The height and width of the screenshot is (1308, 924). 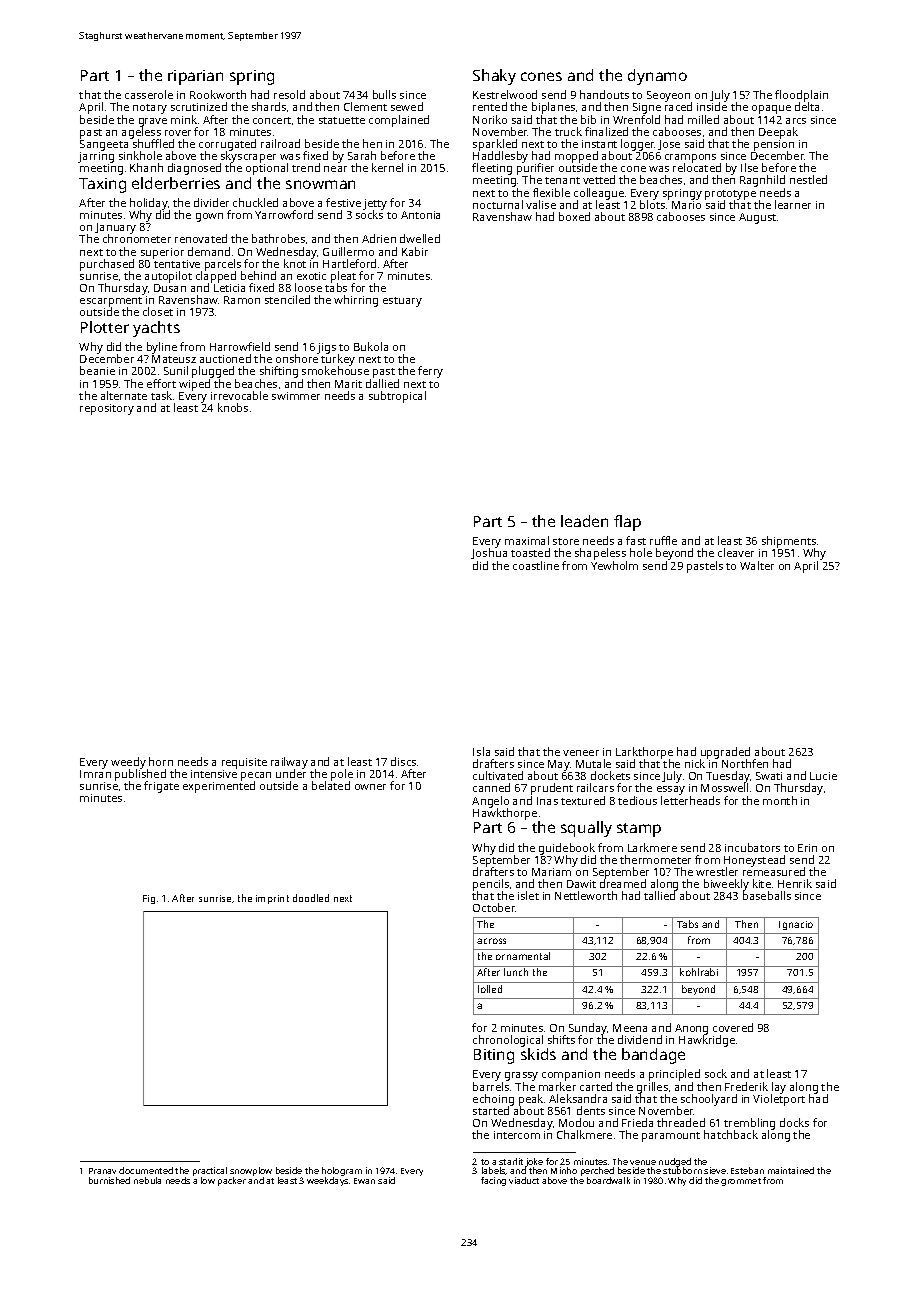 I want to click on Fig, so click(x=149, y=899).
